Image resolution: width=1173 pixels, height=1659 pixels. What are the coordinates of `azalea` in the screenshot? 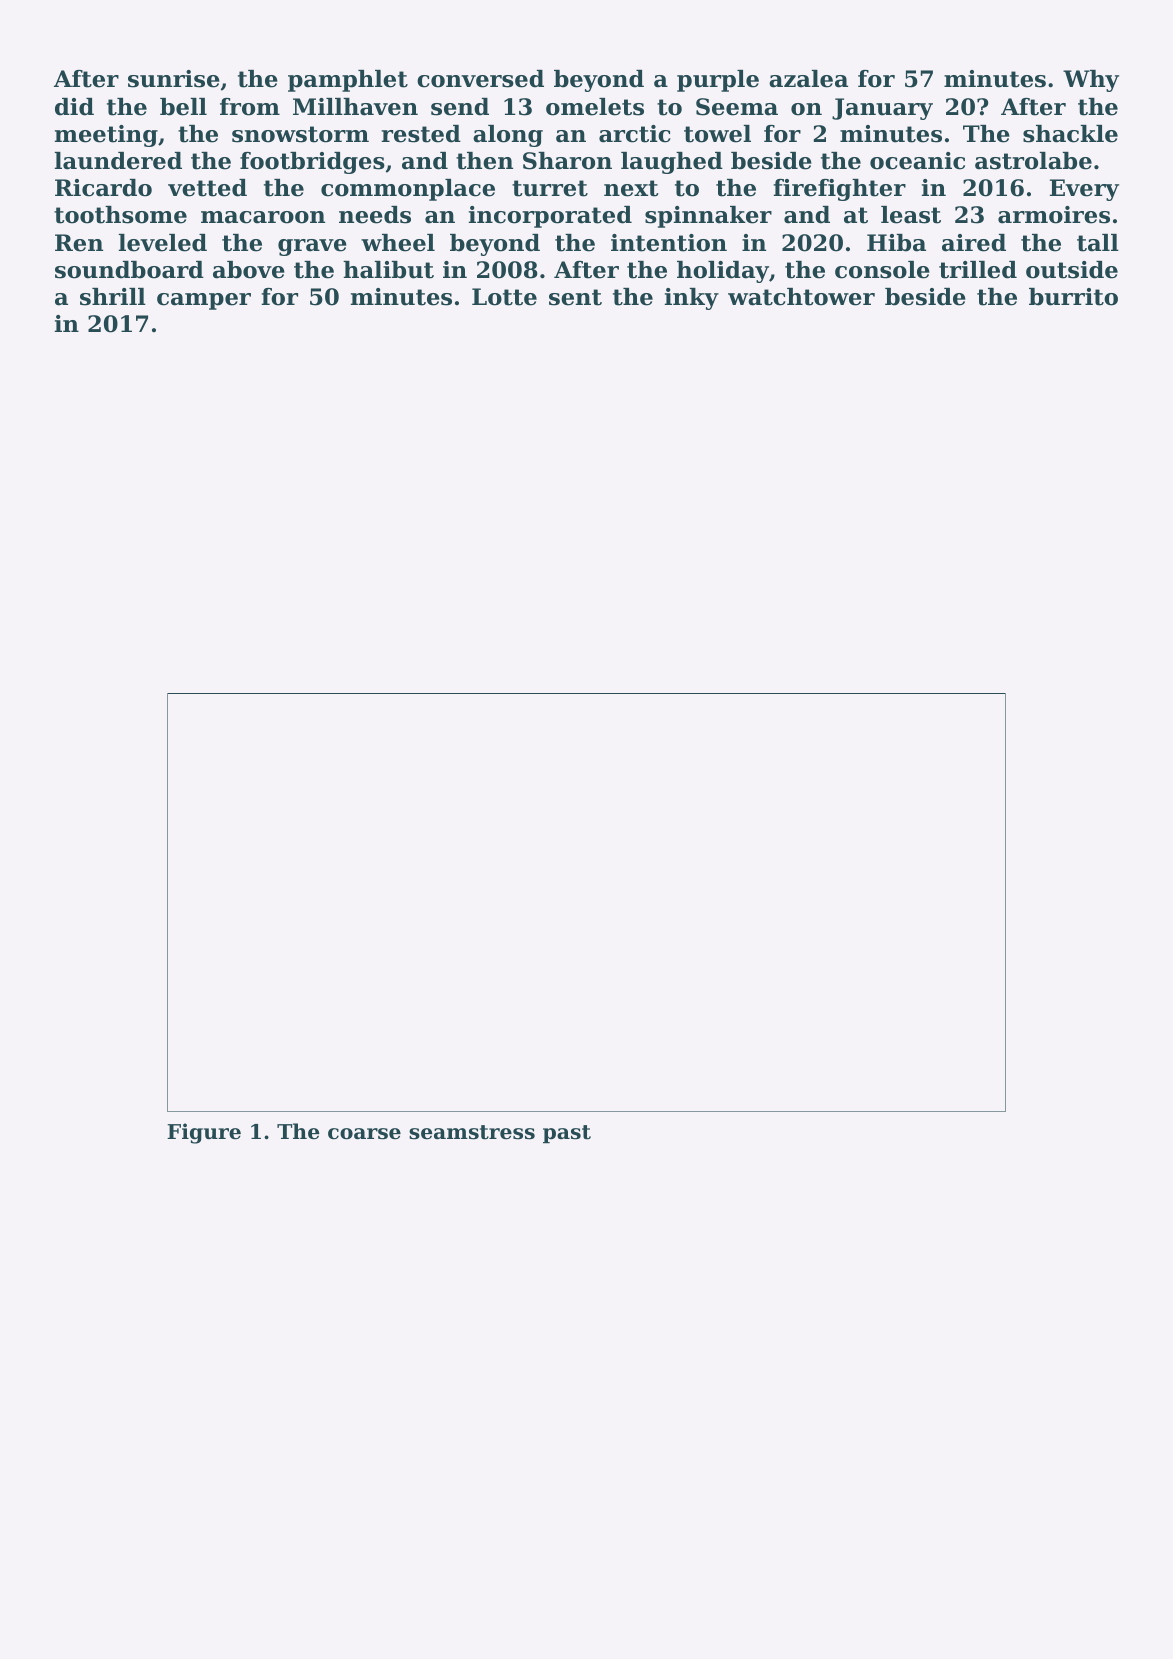 It's located at (808, 79).
